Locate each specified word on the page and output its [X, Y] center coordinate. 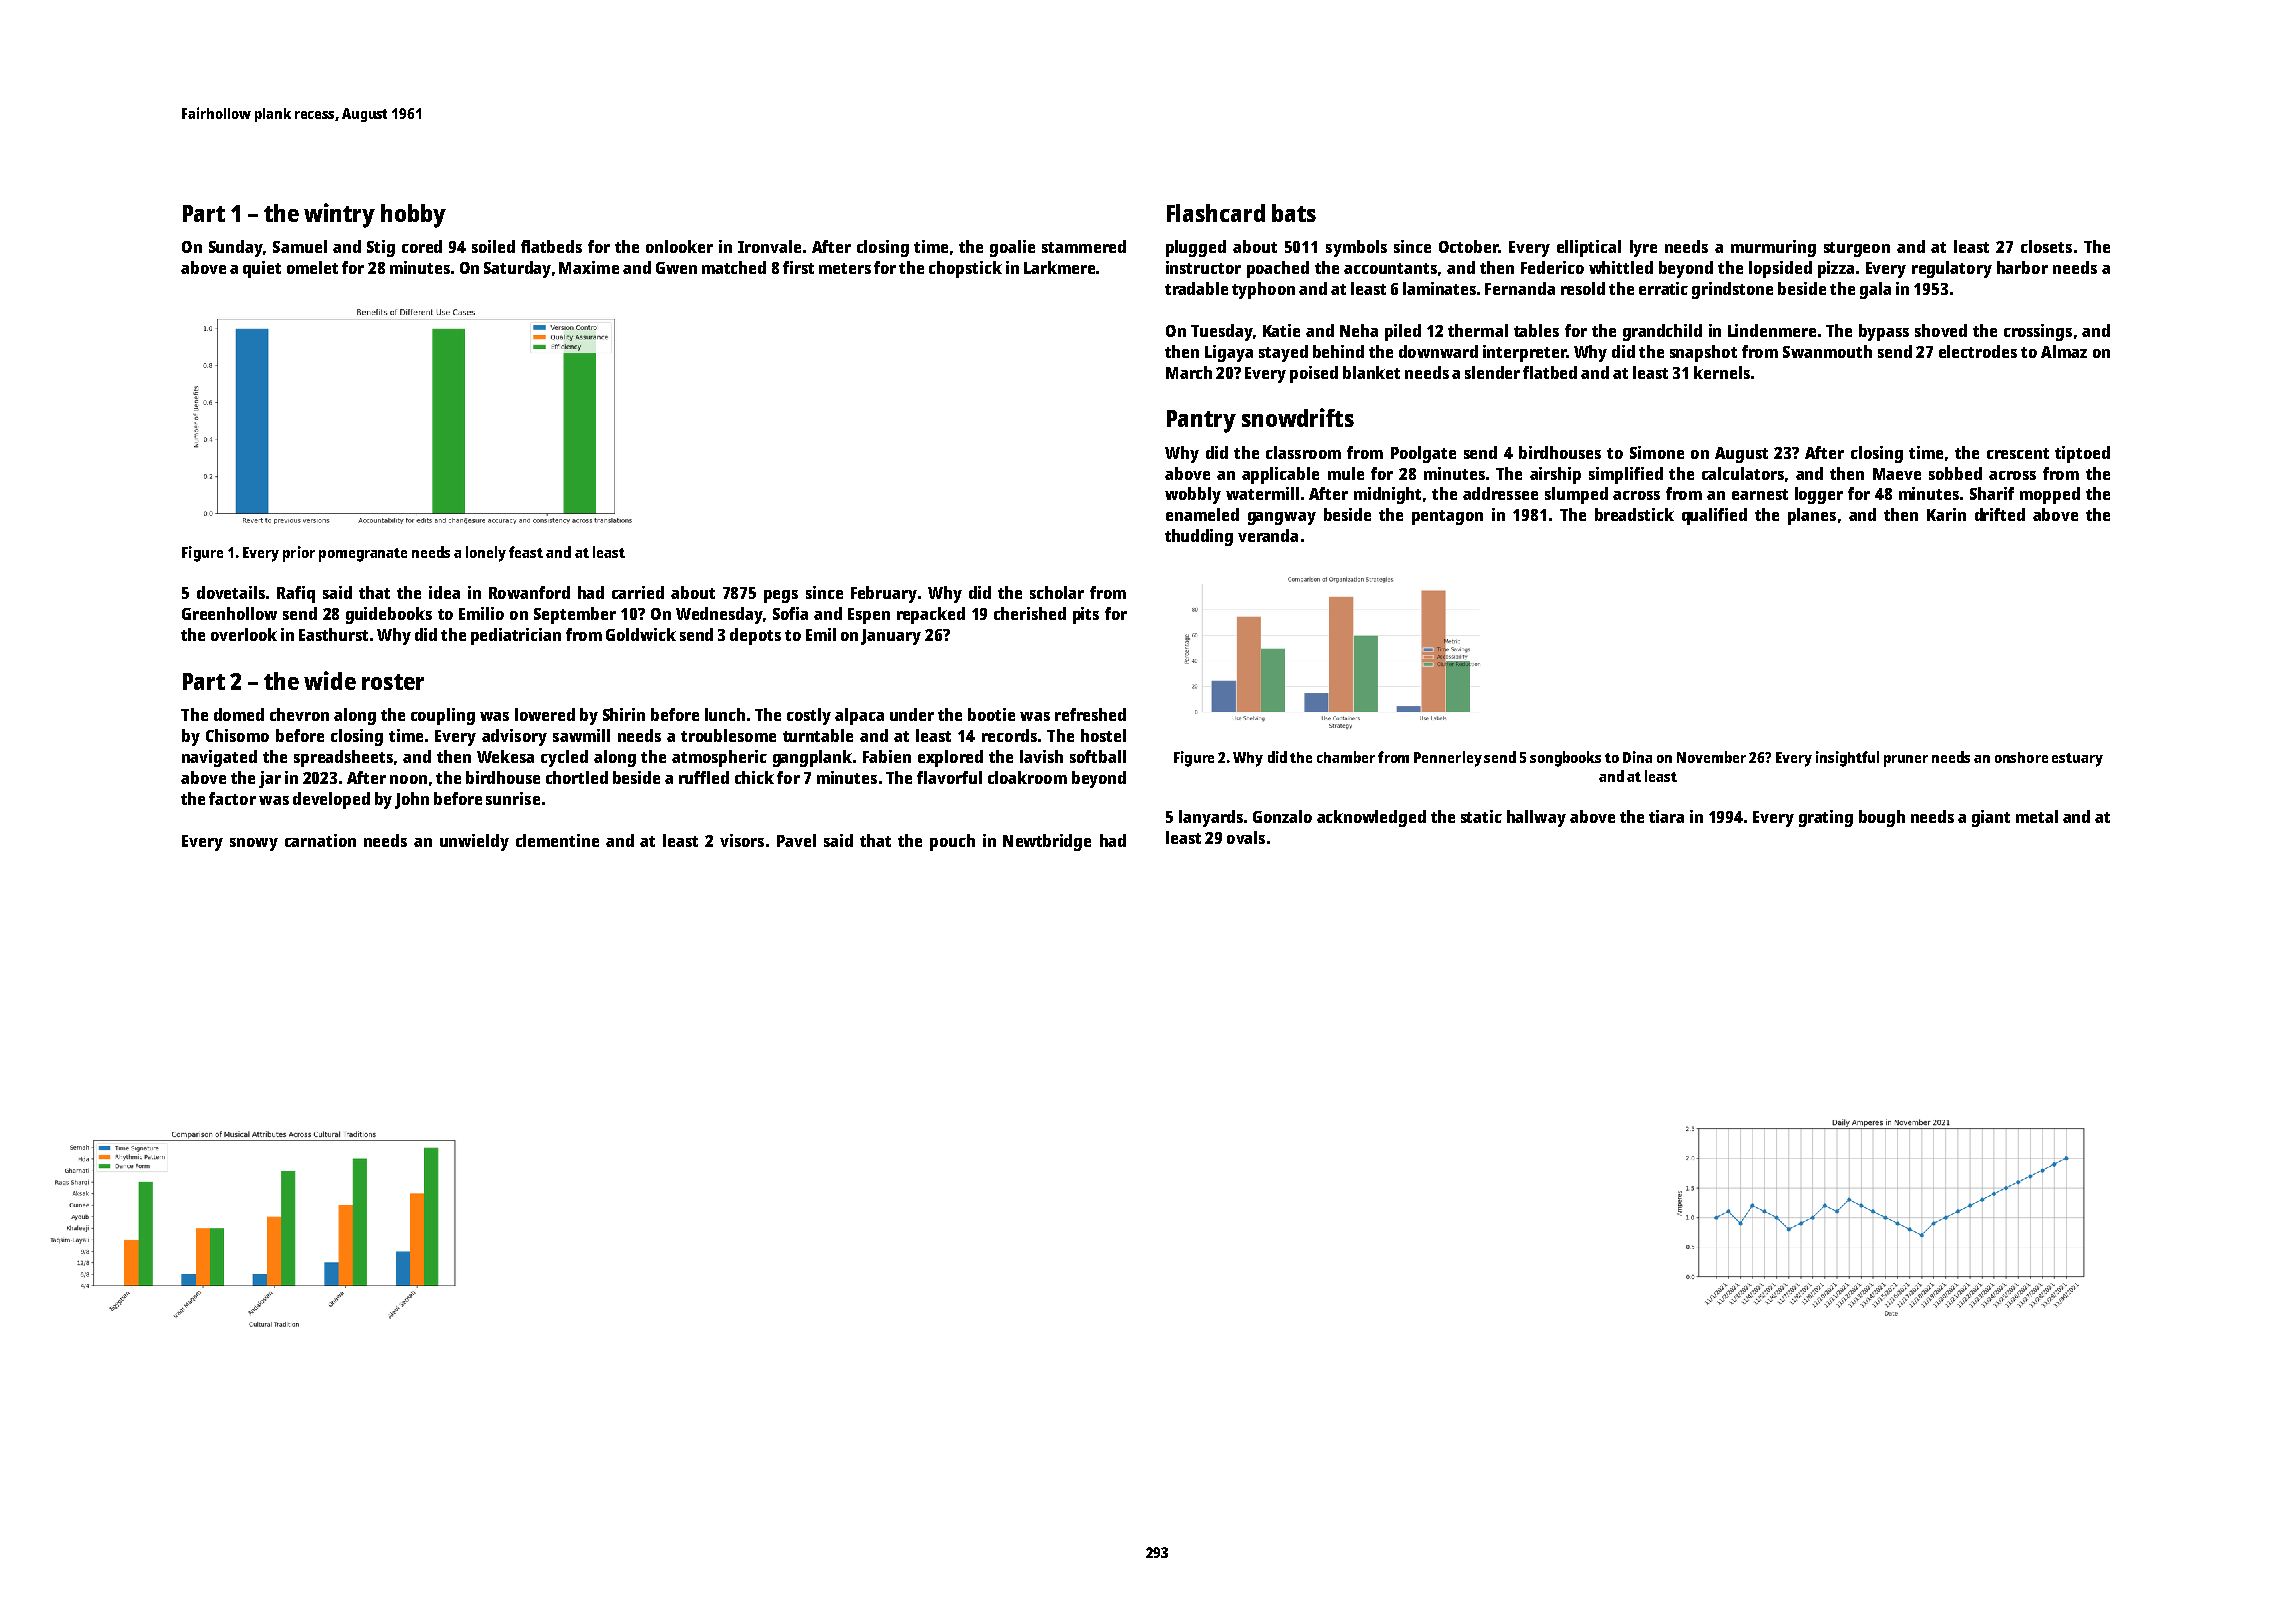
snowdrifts [1298, 417]
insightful [1847, 759]
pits [1086, 615]
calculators [1743, 473]
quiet [262, 269]
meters [845, 268]
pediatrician [516, 636]
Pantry [1201, 421]
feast [526, 552]
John [412, 800]
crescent [2018, 453]
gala [1875, 290]
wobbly [1193, 495]
